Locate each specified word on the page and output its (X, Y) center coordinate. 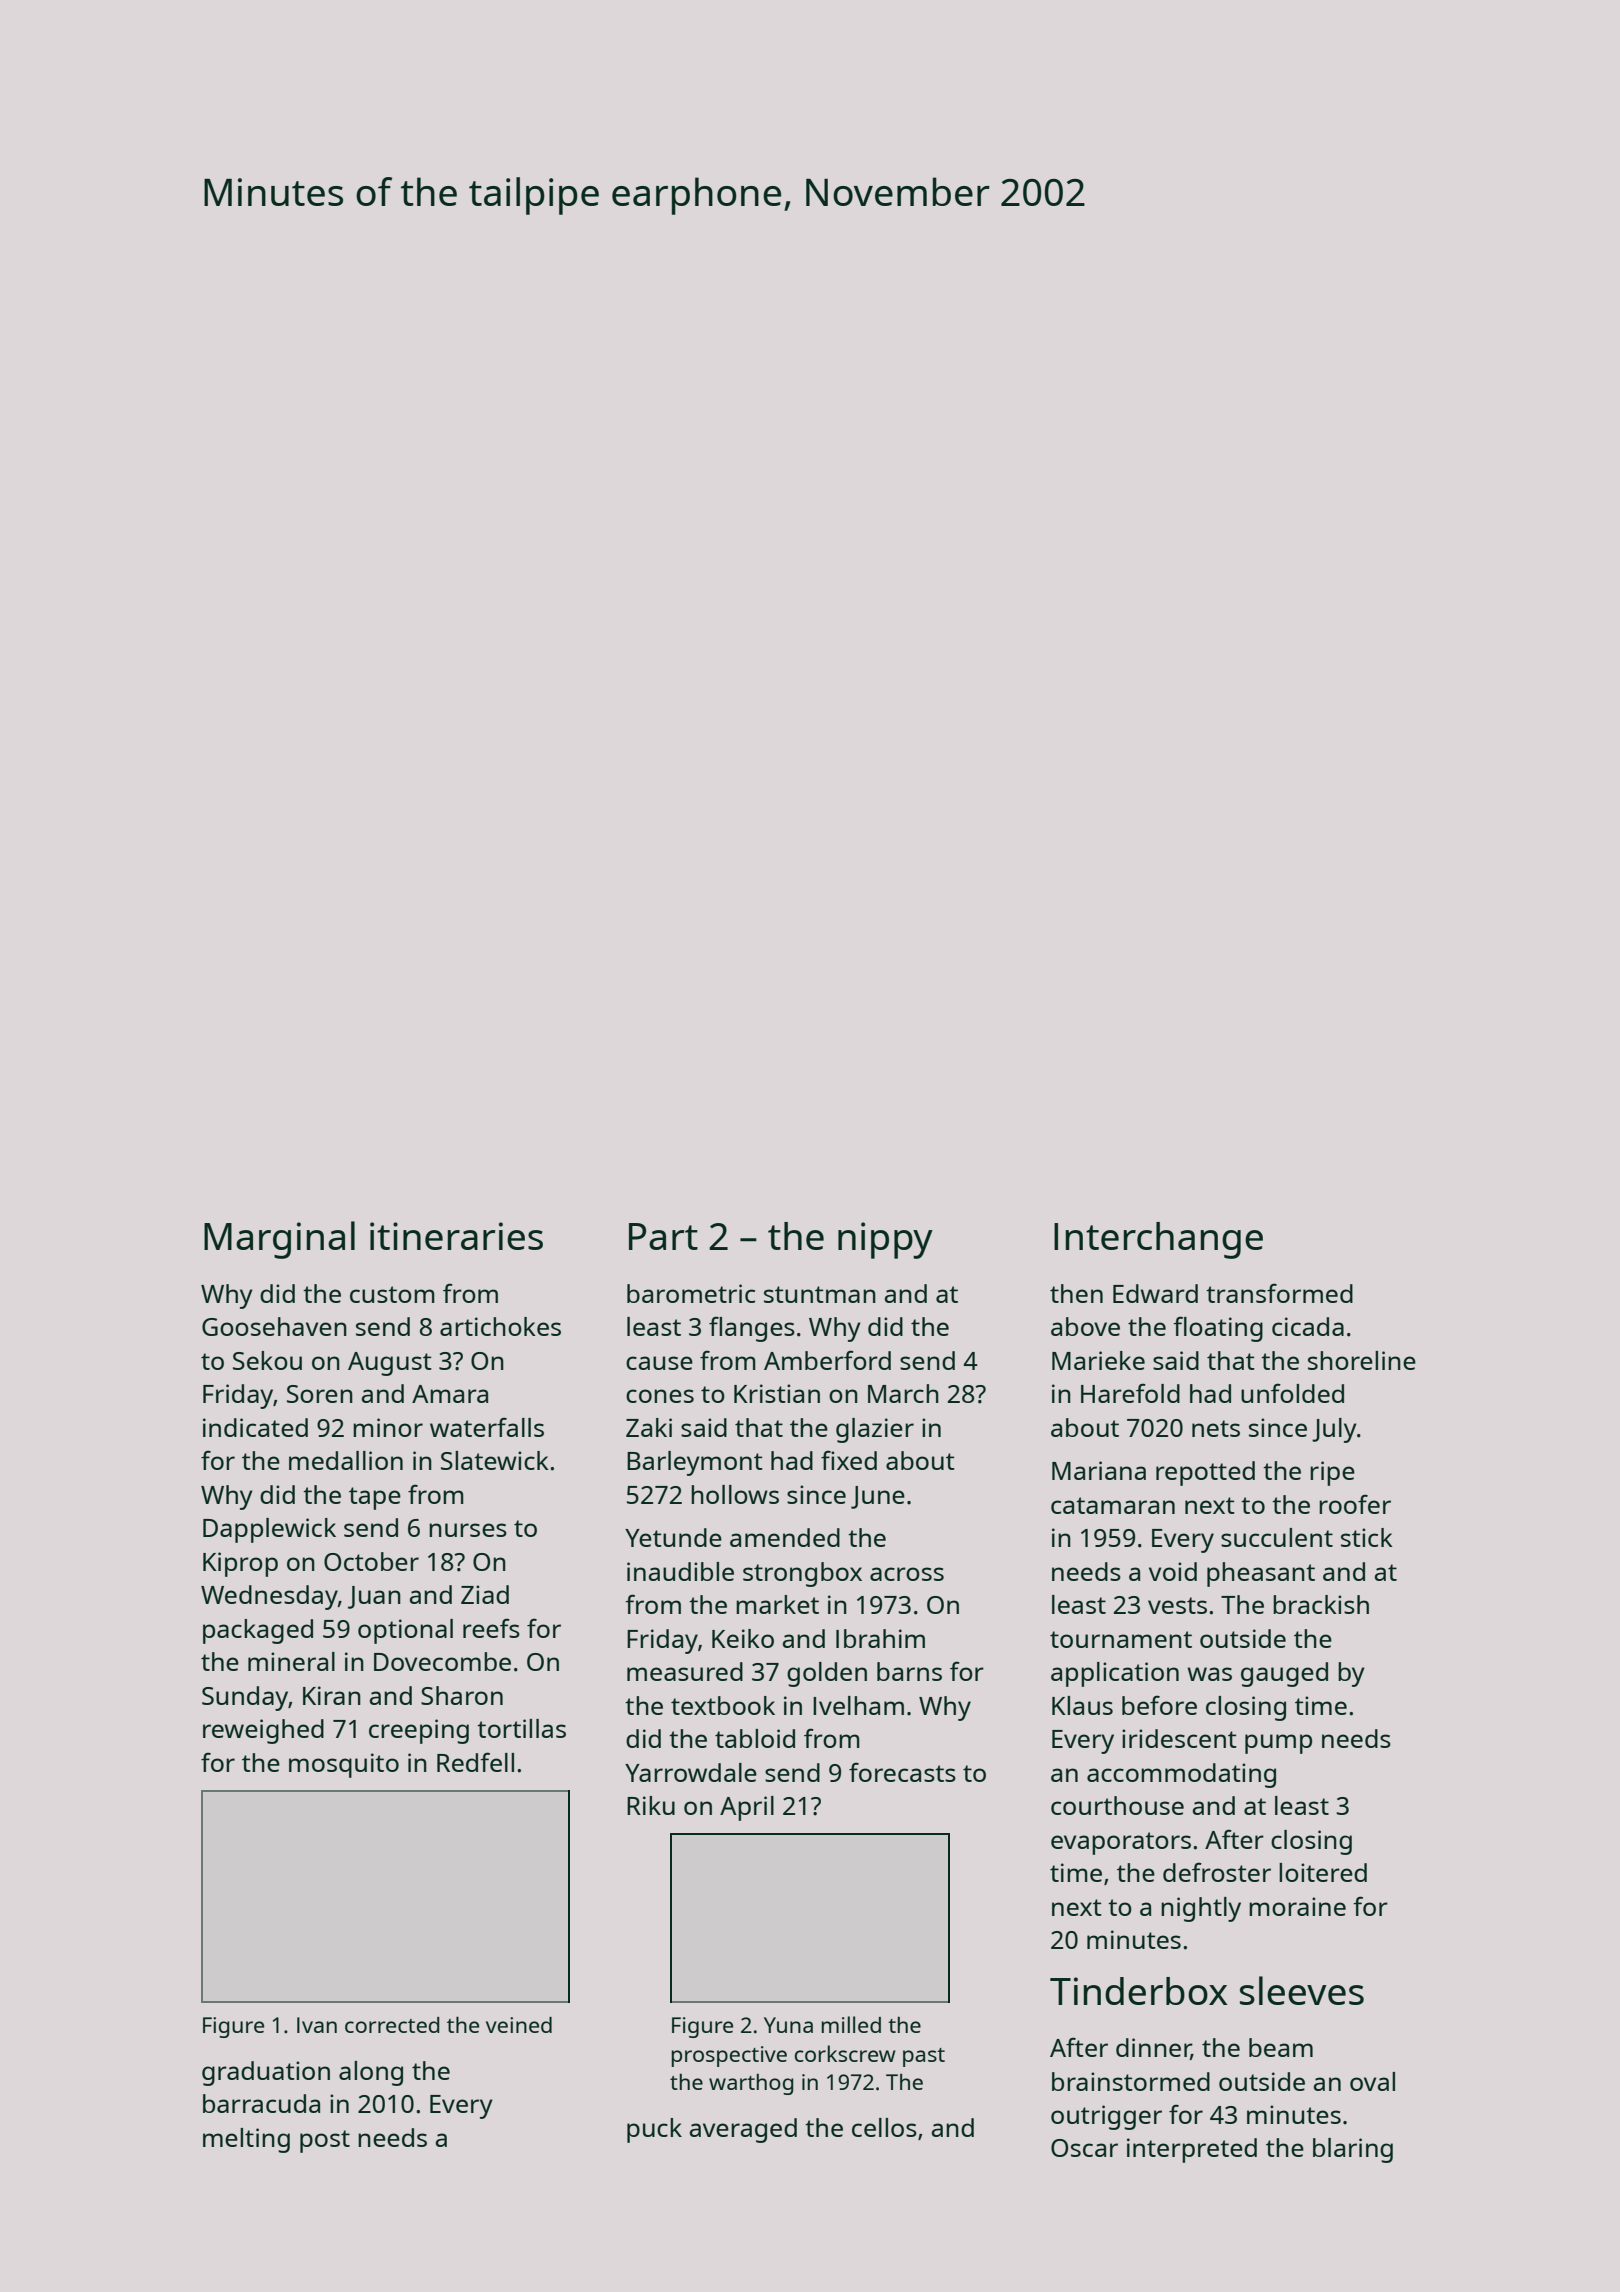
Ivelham (858, 1705)
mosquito (344, 1765)
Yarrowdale (691, 1772)
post (325, 2141)
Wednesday (269, 1597)
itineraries (456, 1236)
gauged (1284, 1674)
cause (659, 1363)
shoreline (1362, 1360)
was (1209, 1674)
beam (1281, 2047)
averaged (743, 2130)
